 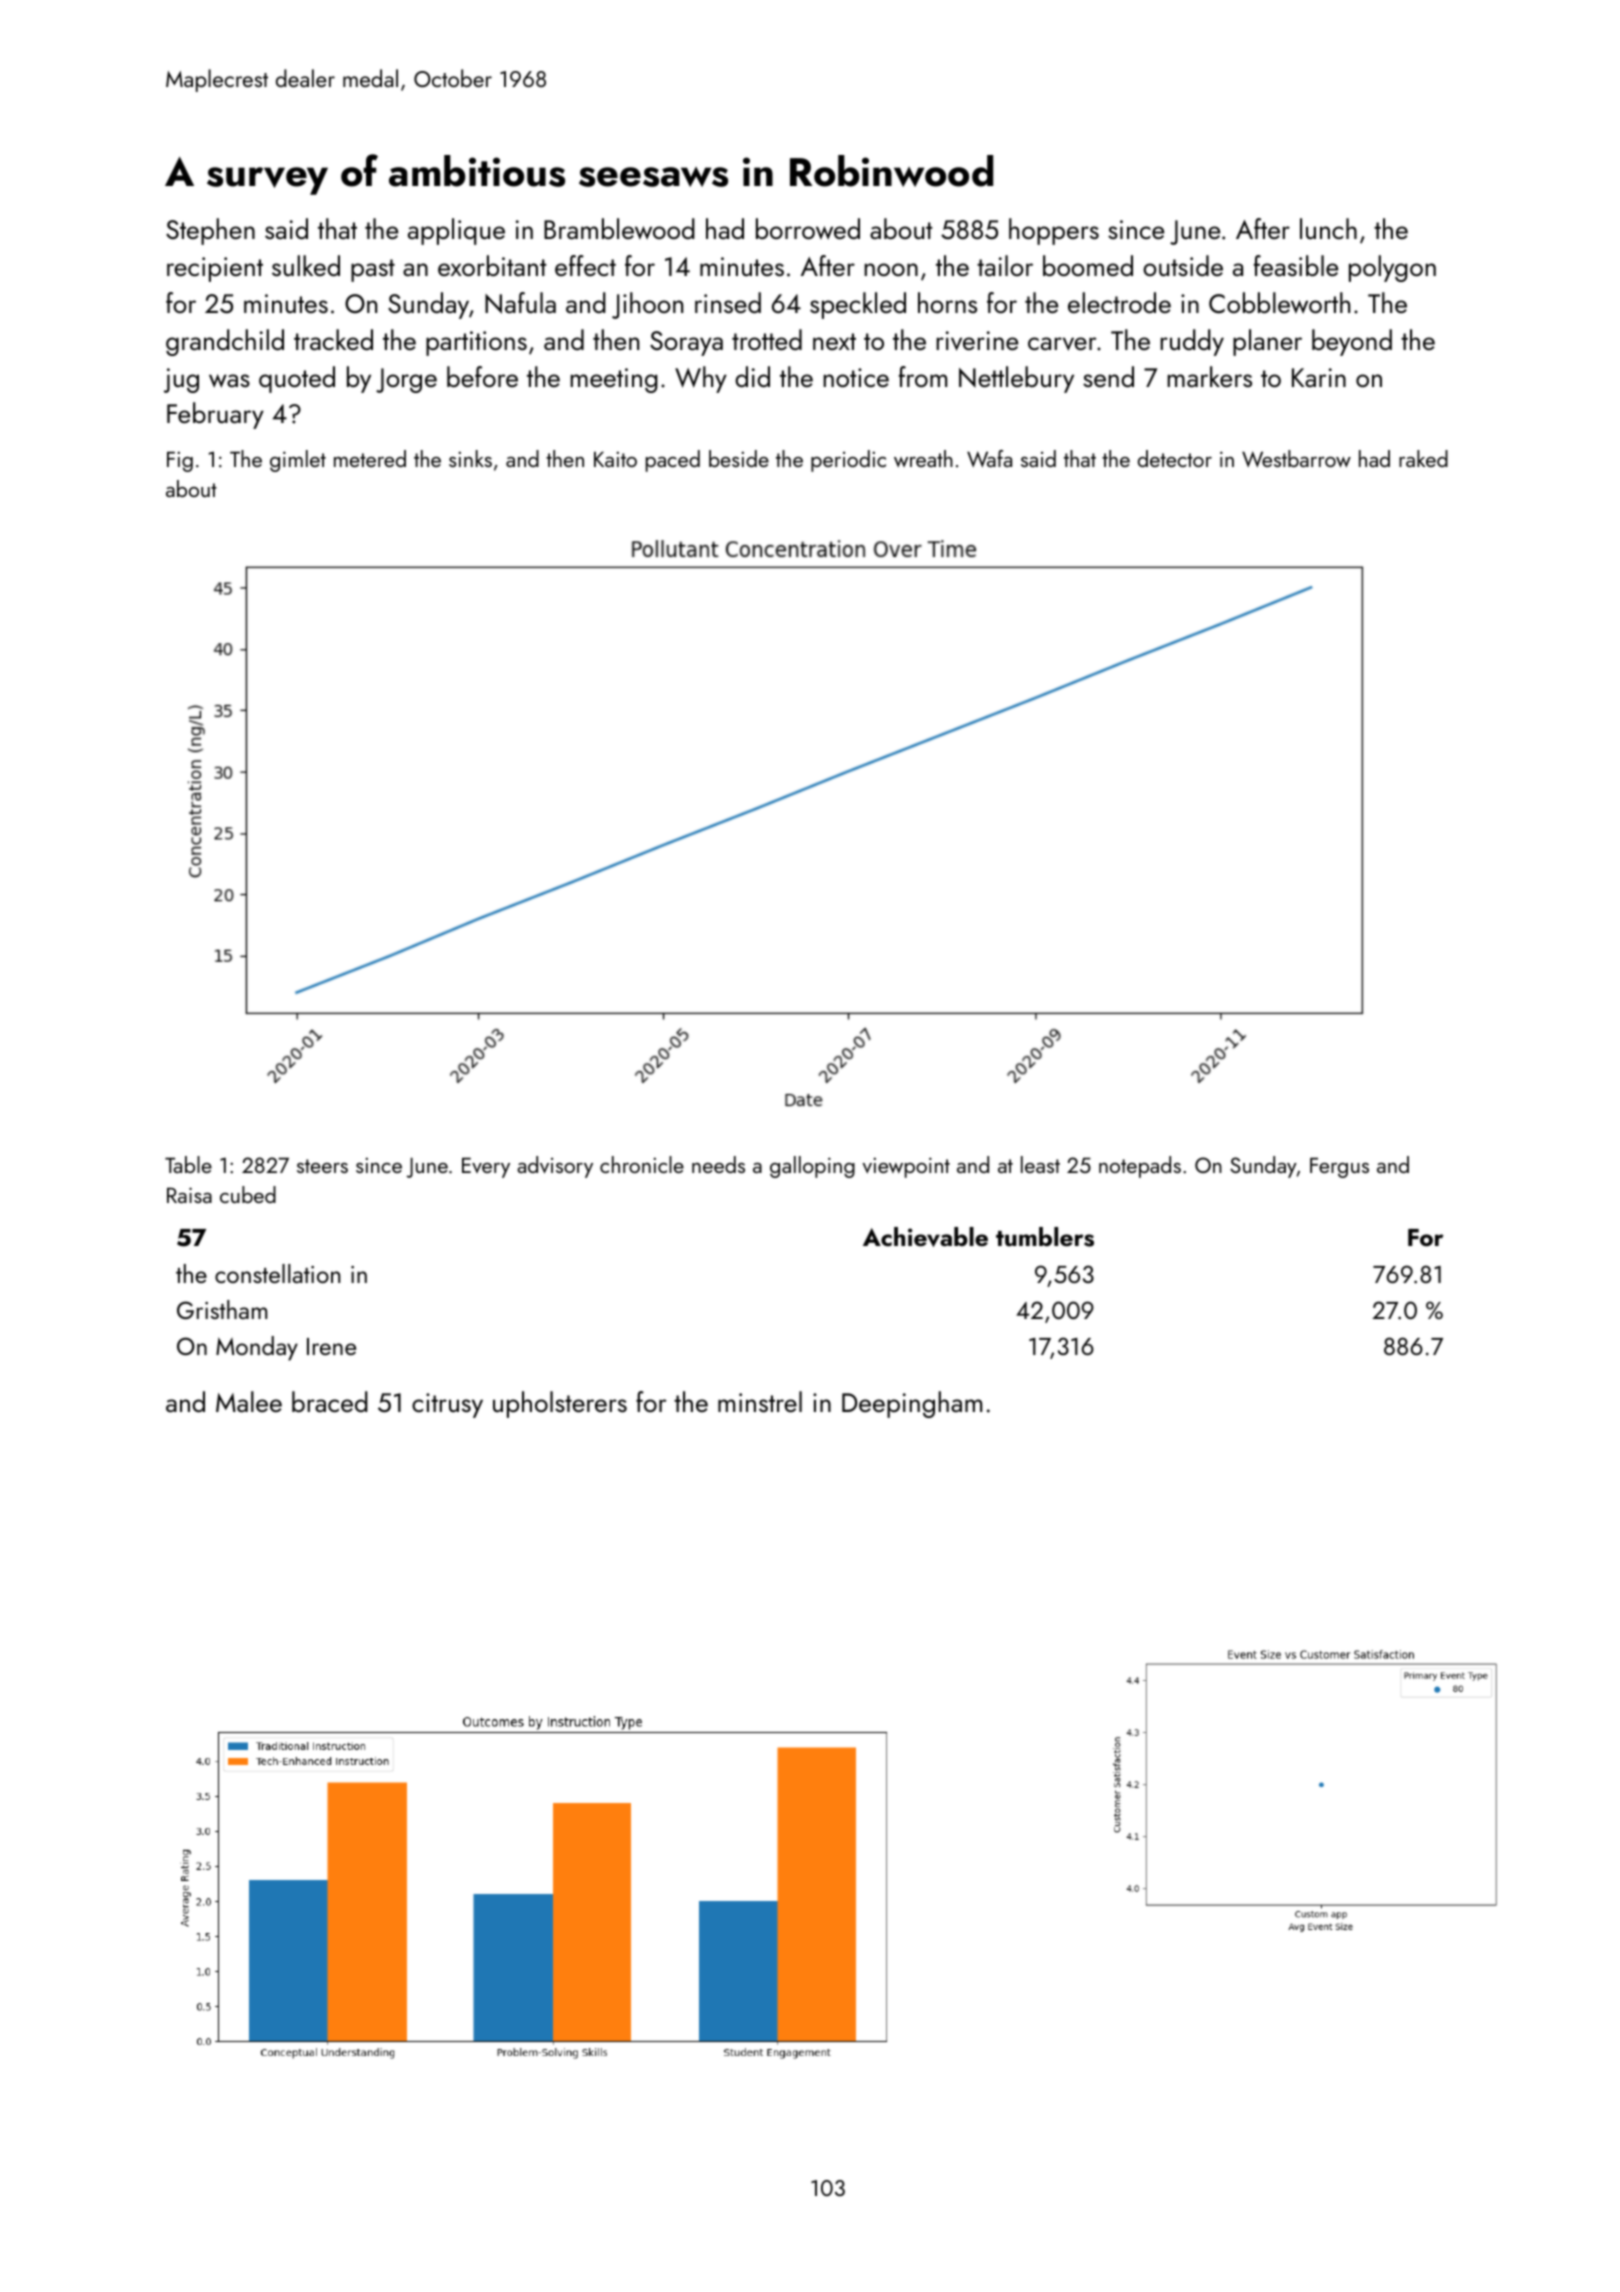 What do you see at coordinates (447, 1405) in the screenshot?
I see `citrusy` at bounding box center [447, 1405].
